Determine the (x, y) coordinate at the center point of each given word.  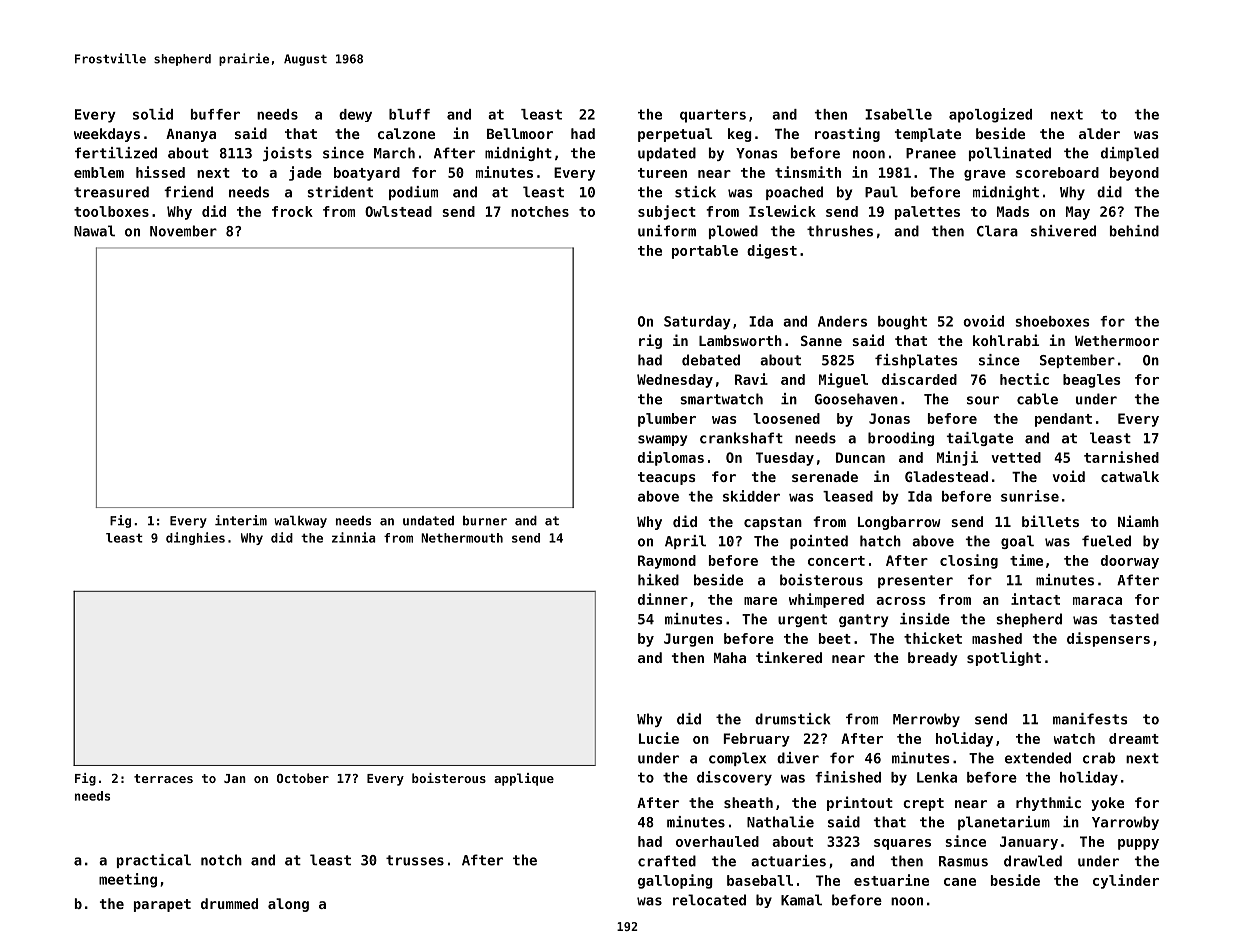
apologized (990, 115)
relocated (709, 900)
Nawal (94, 231)
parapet (162, 905)
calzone (406, 133)
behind (1134, 231)
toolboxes (111, 211)
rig (650, 341)
